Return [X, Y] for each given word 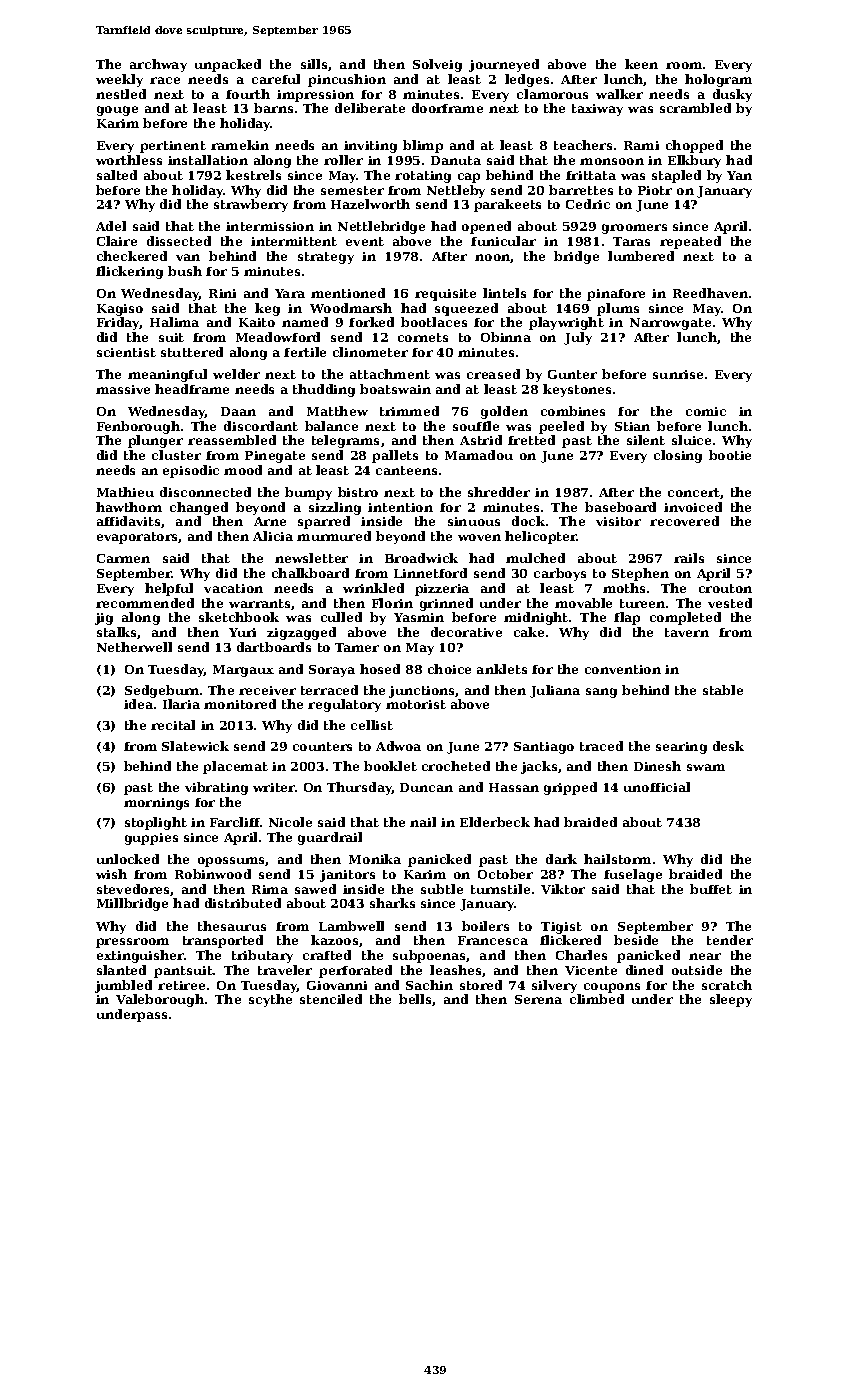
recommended [145, 603]
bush [185, 271]
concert [694, 492]
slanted [121, 970]
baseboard [620, 507]
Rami [641, 145]
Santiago [544, 748]
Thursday [359, 788]
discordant [261, 426]
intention [400, 507]
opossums [232, 862]
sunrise [678, 374]
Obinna [506, 337]
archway [158, 65]
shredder [499, 492]
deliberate [370, 108]
